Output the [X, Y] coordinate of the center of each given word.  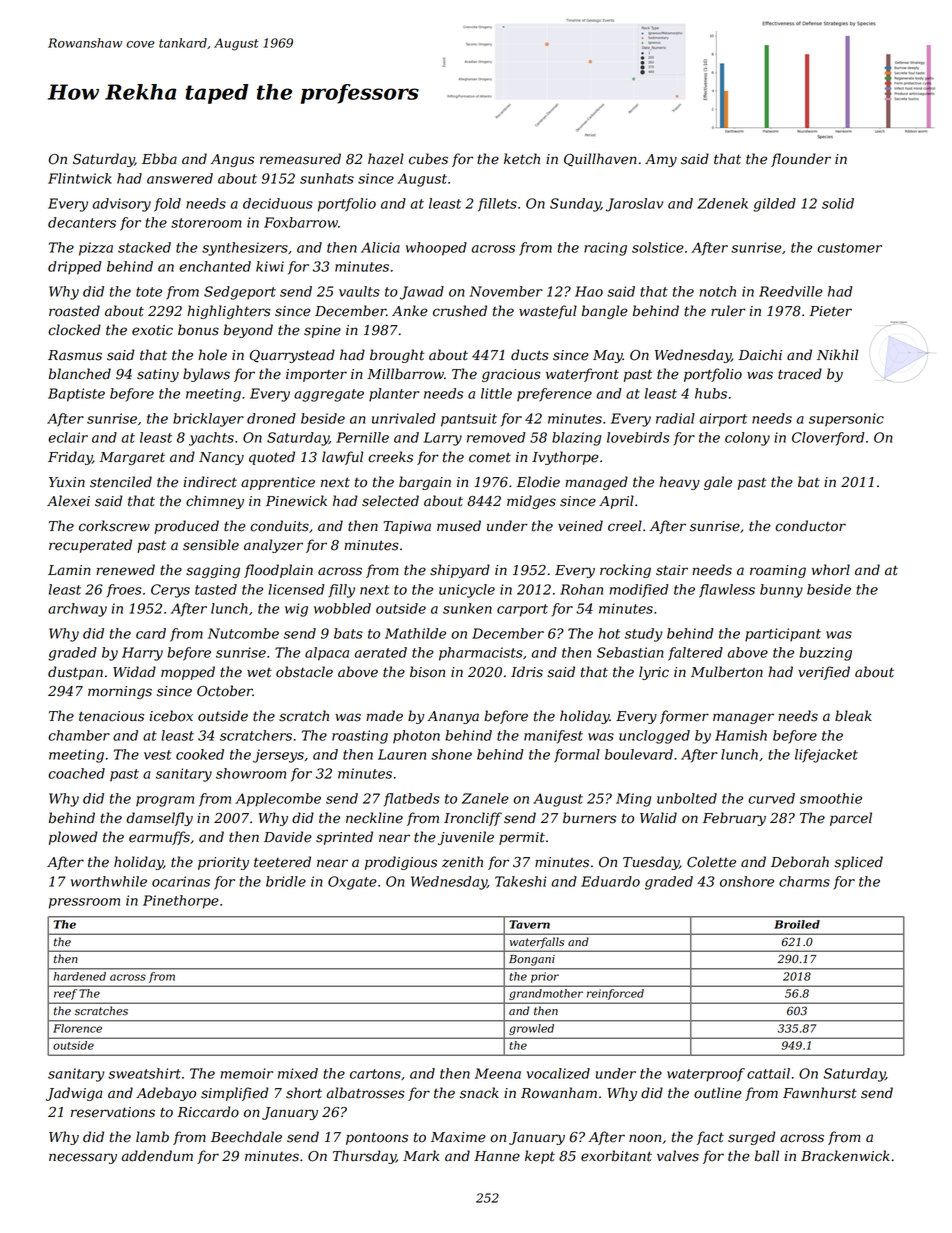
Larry [443, 439]
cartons [375, 1074]
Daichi [760, 355]
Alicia [380, 247]
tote [149, 292]
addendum [157, 1156]
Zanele [485, 798]
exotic [152, 330]
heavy [679, 483]
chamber [79, 735]
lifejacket [826, 756]
